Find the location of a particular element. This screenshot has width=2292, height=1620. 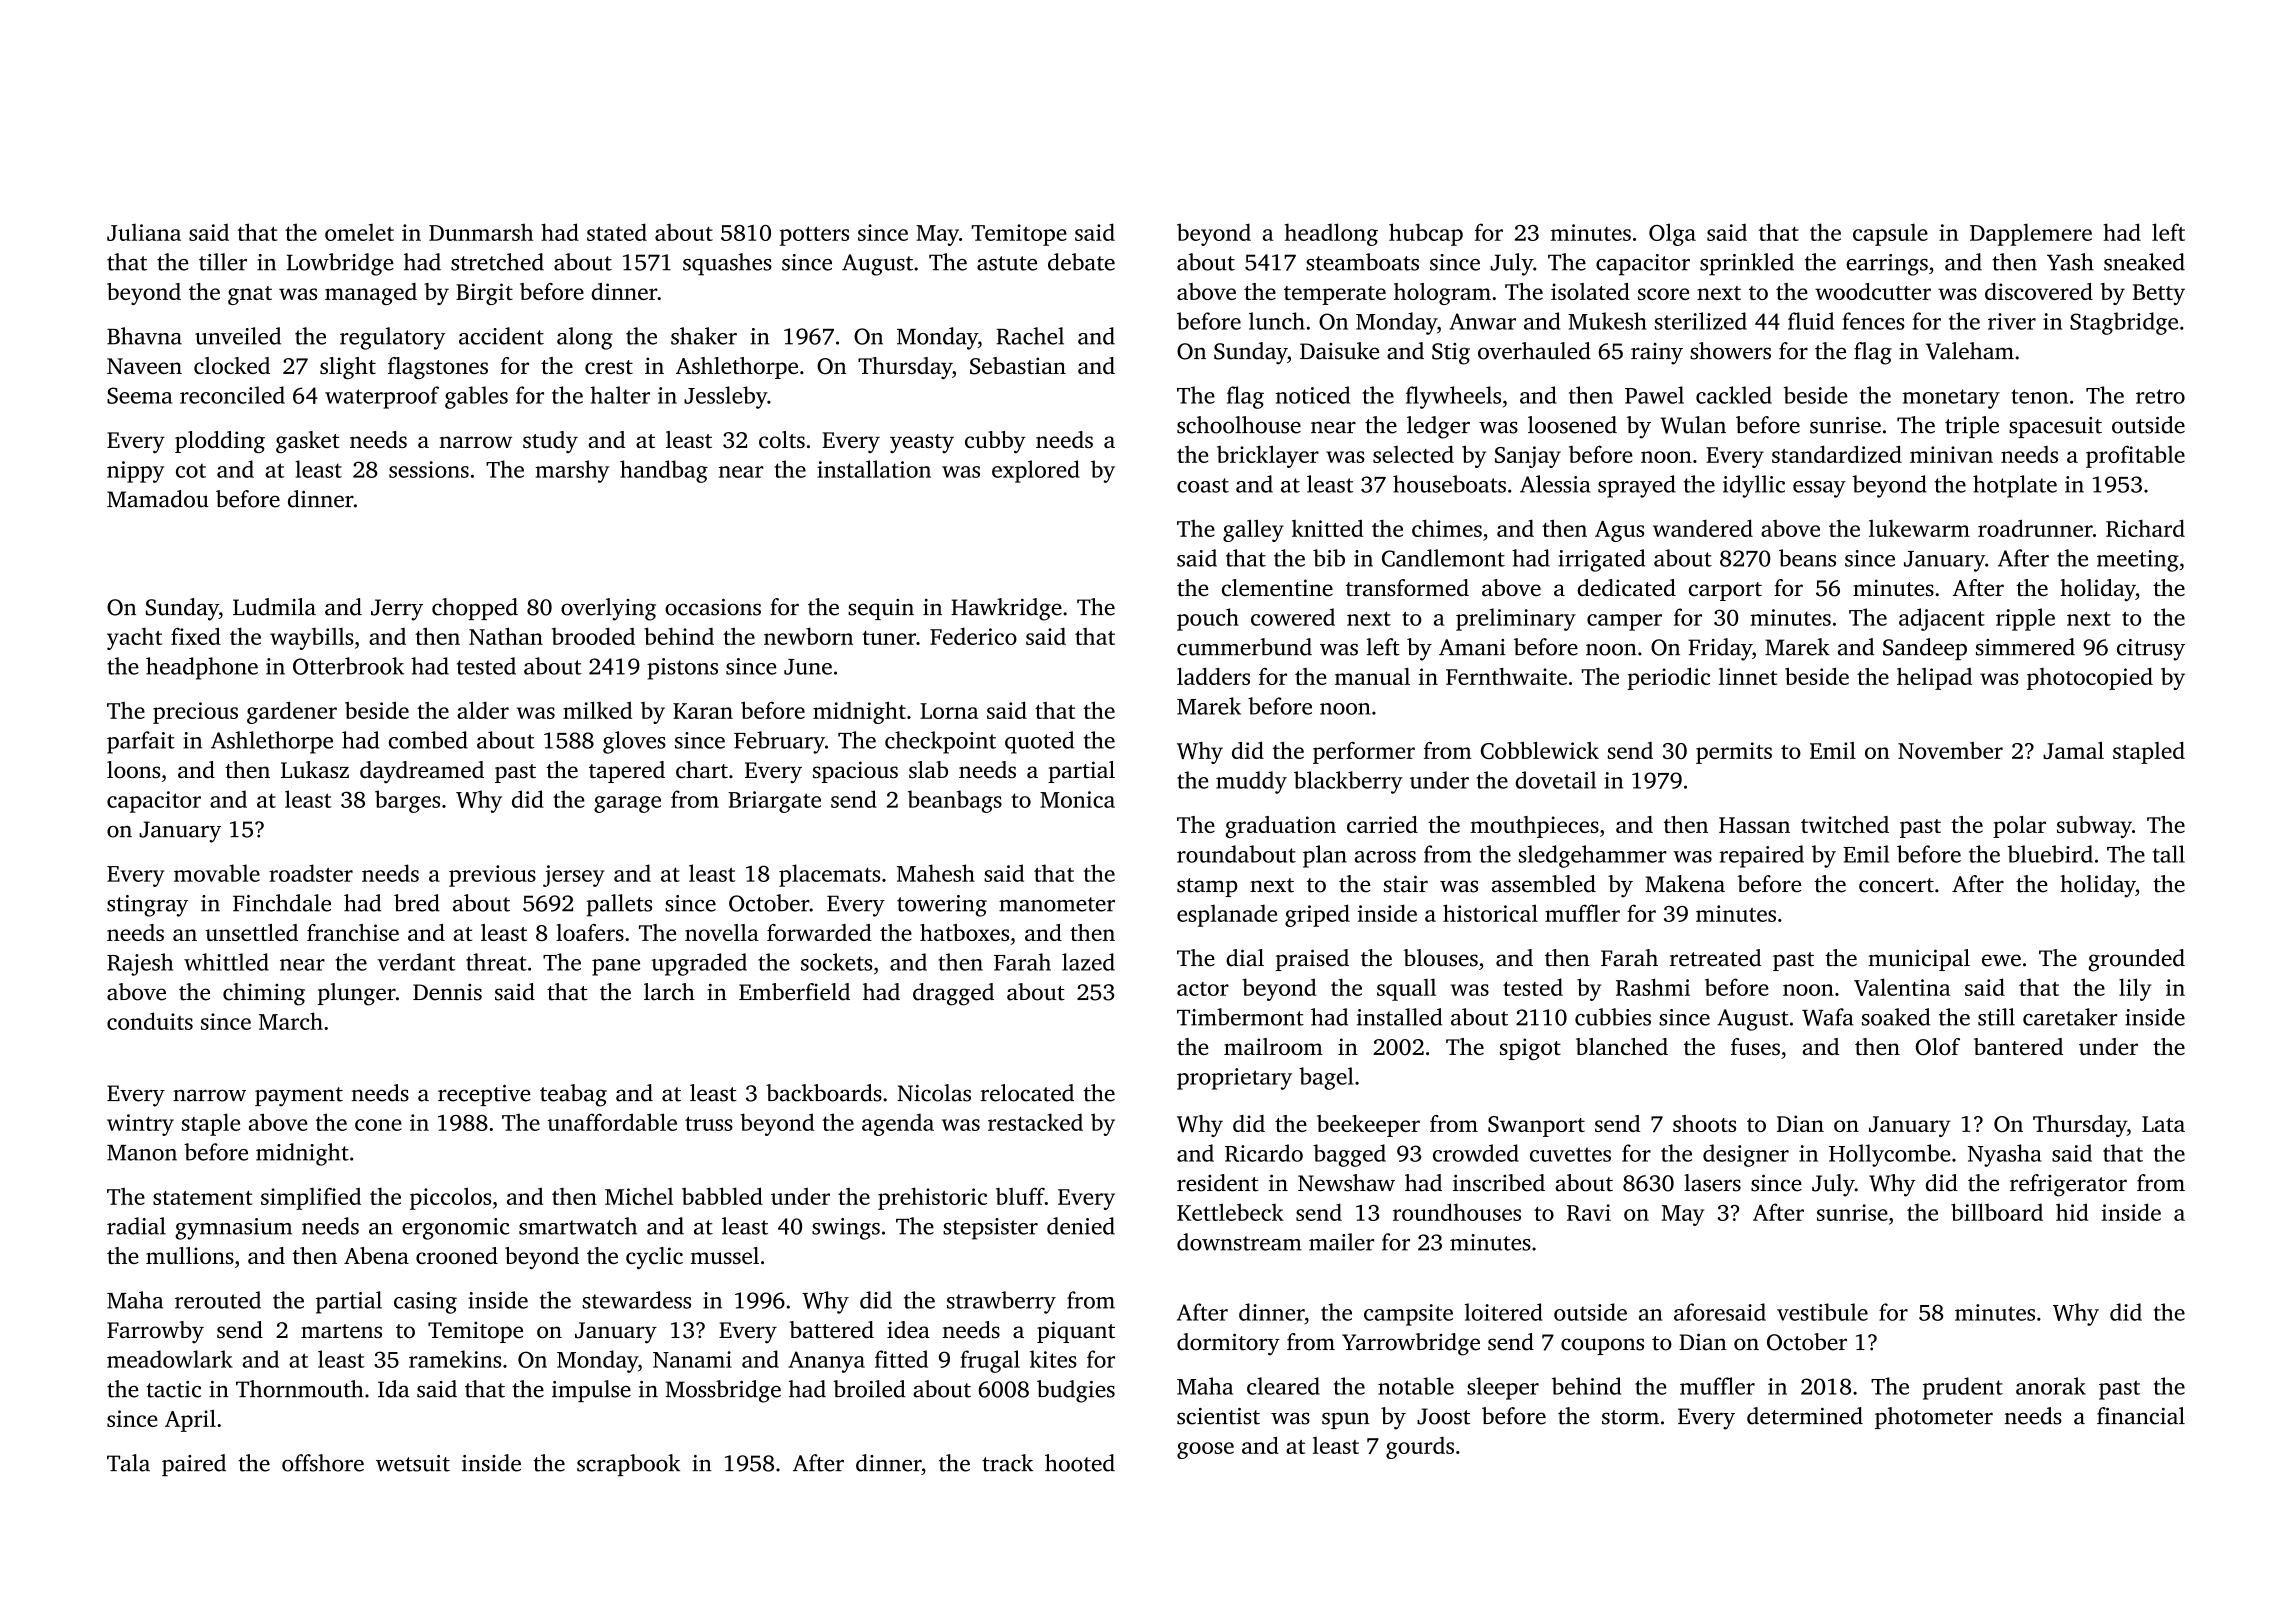

relocated is located at coordinates (1027, 1093).
